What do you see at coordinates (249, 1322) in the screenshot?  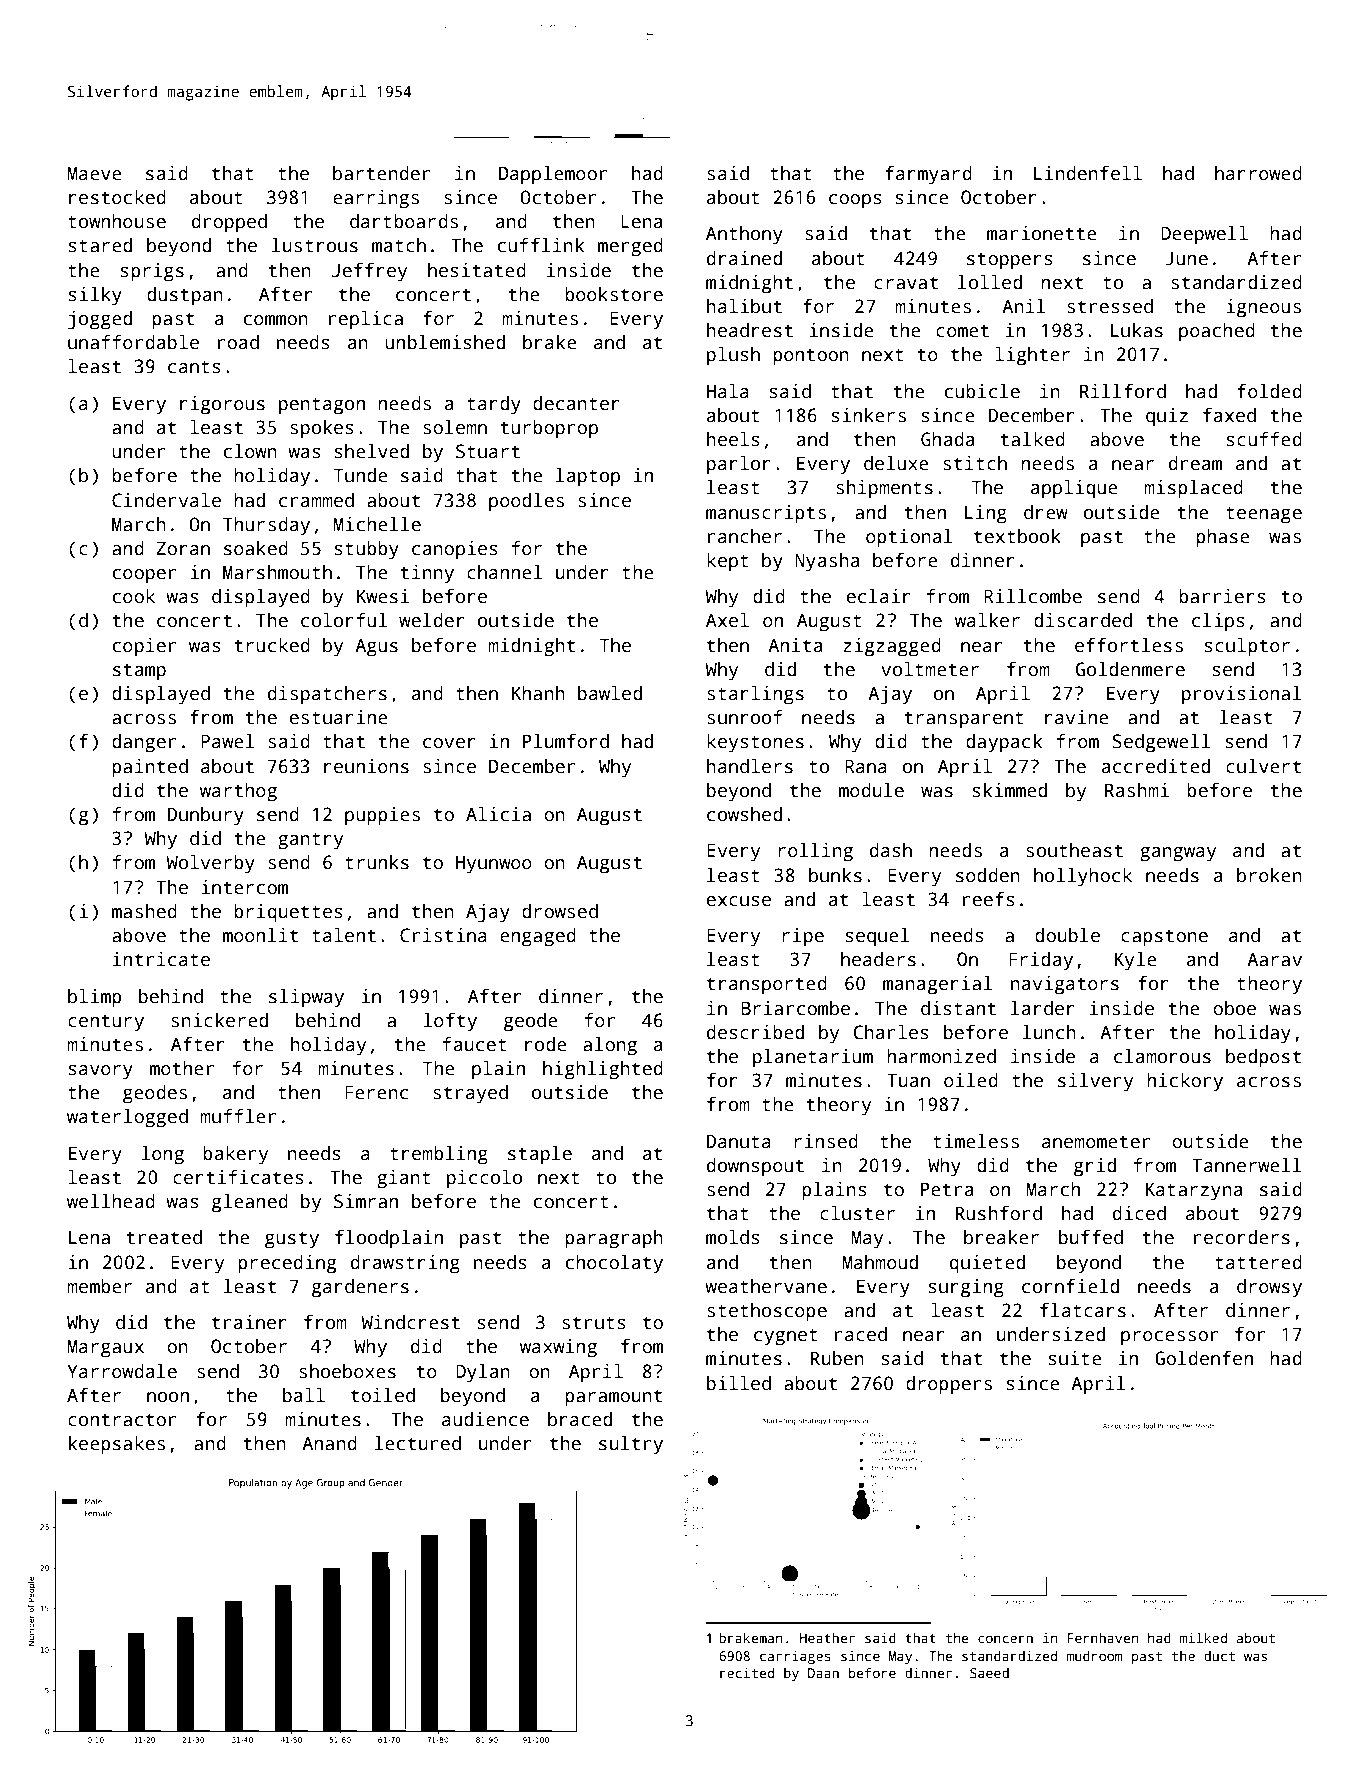 I see `trainer` at bounding box center [249, 1322].
